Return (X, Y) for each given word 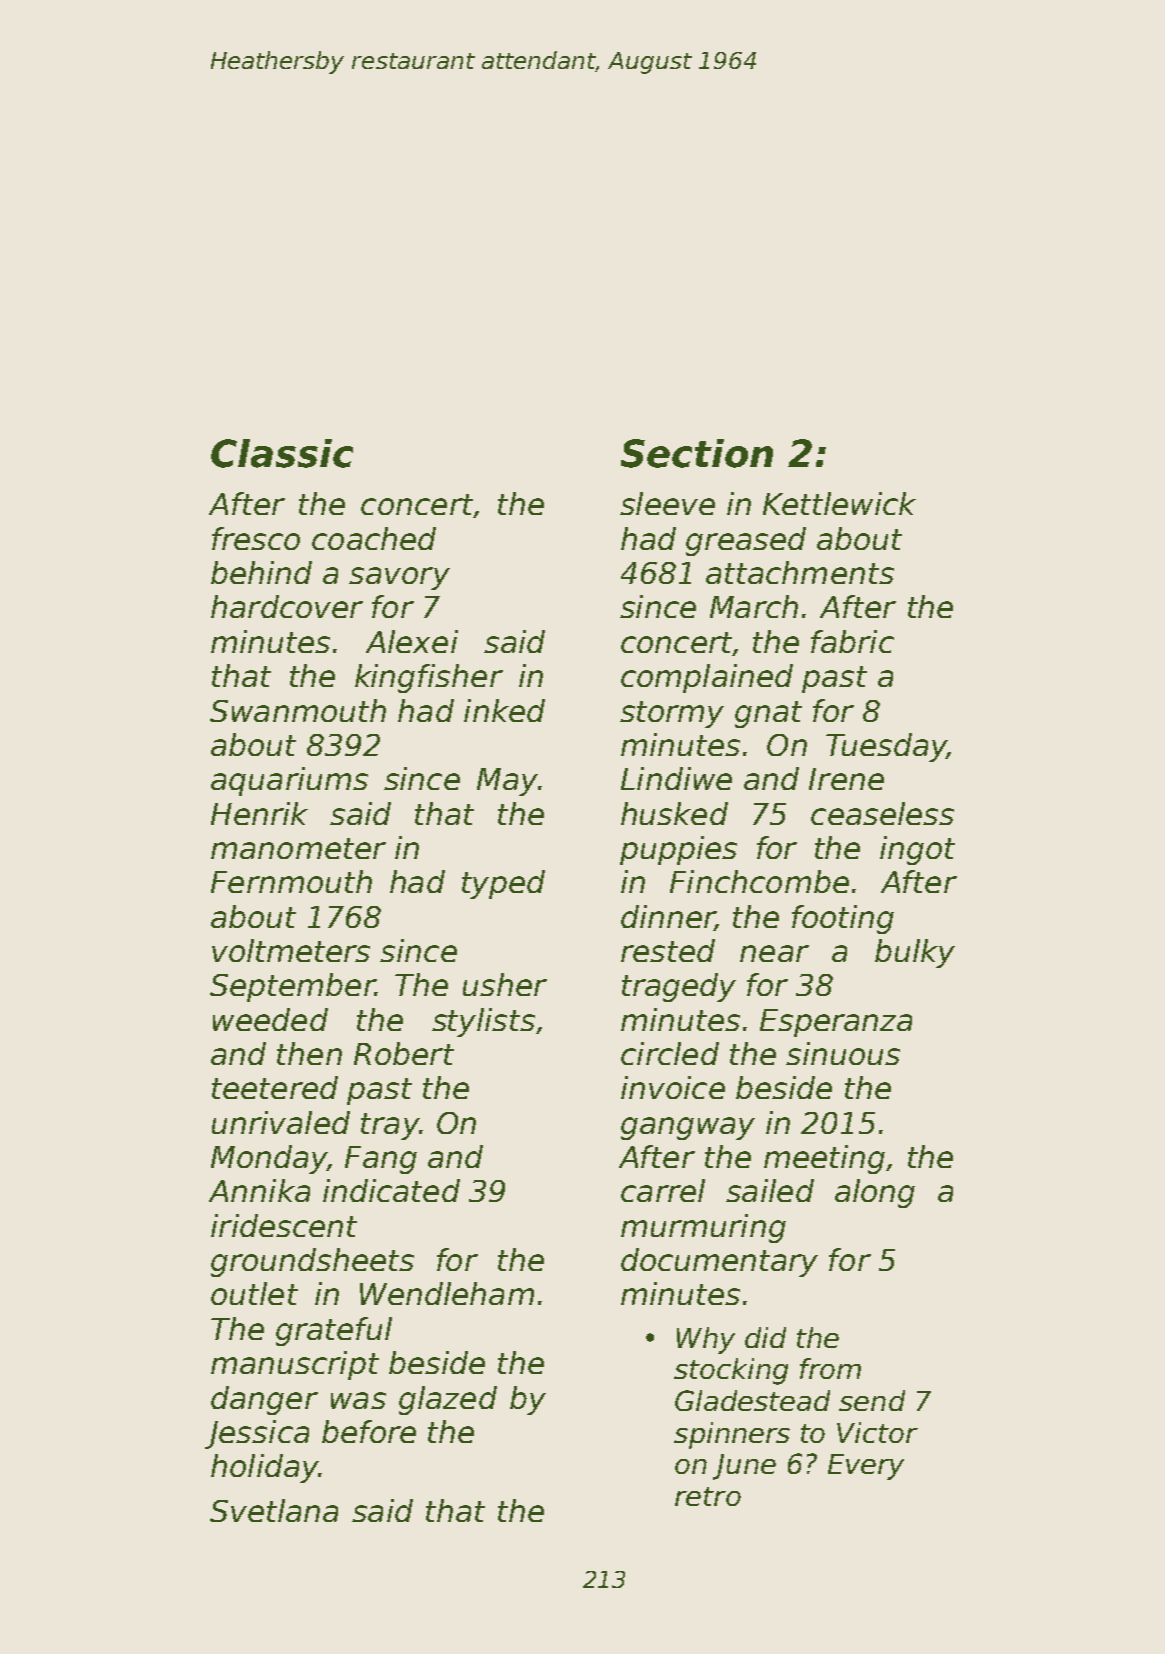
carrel (663, 1190)
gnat (768, 714)
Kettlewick (839, 503)
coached (374, 538)
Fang (381, 1160)
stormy (672, 714)
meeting (824, 1159)
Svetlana (274, 1510)
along (875, 1193)
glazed (448, 1400)
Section (697, 453)
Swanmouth (298, 710)
